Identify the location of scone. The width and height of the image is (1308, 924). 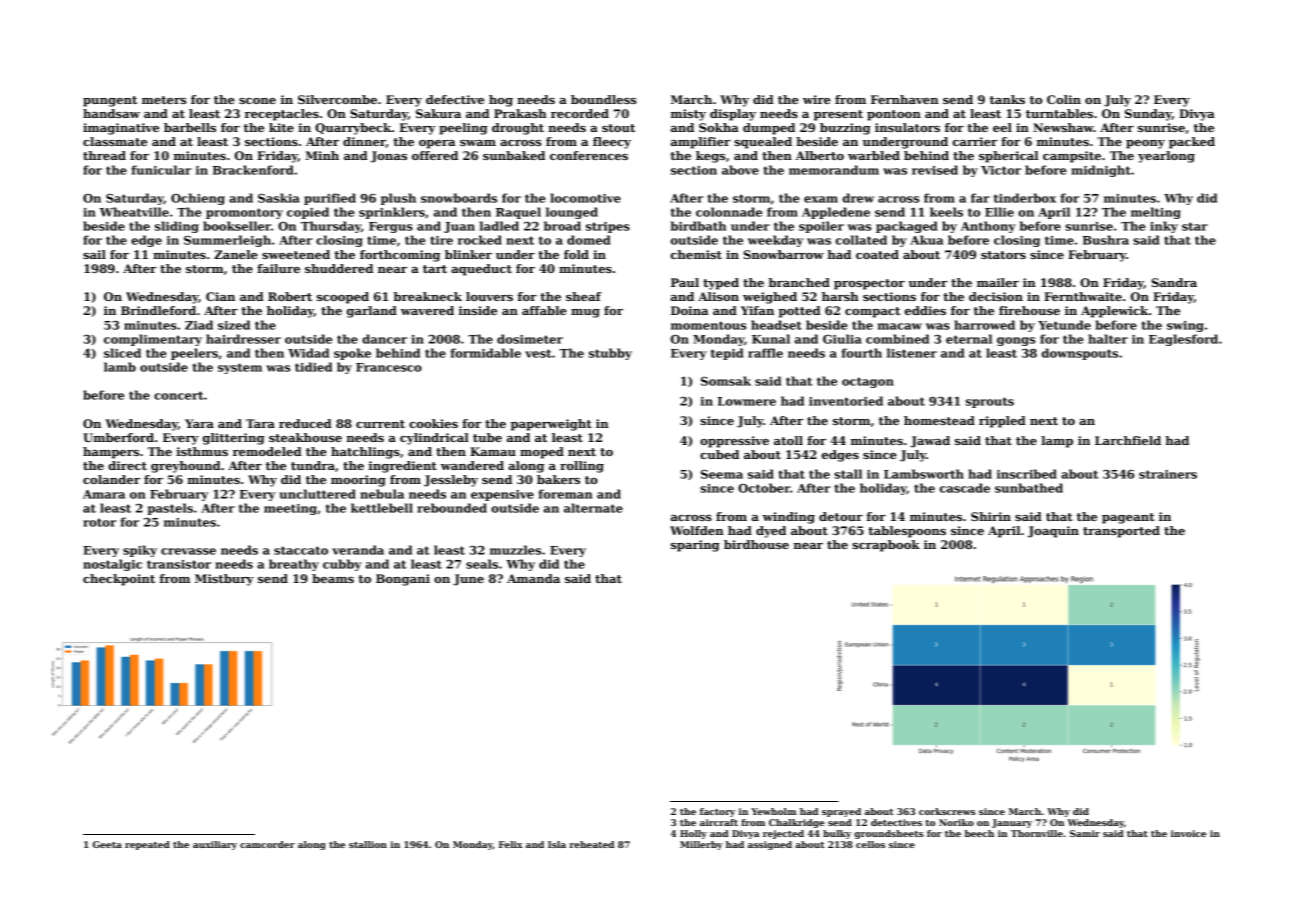
(257, 101).
